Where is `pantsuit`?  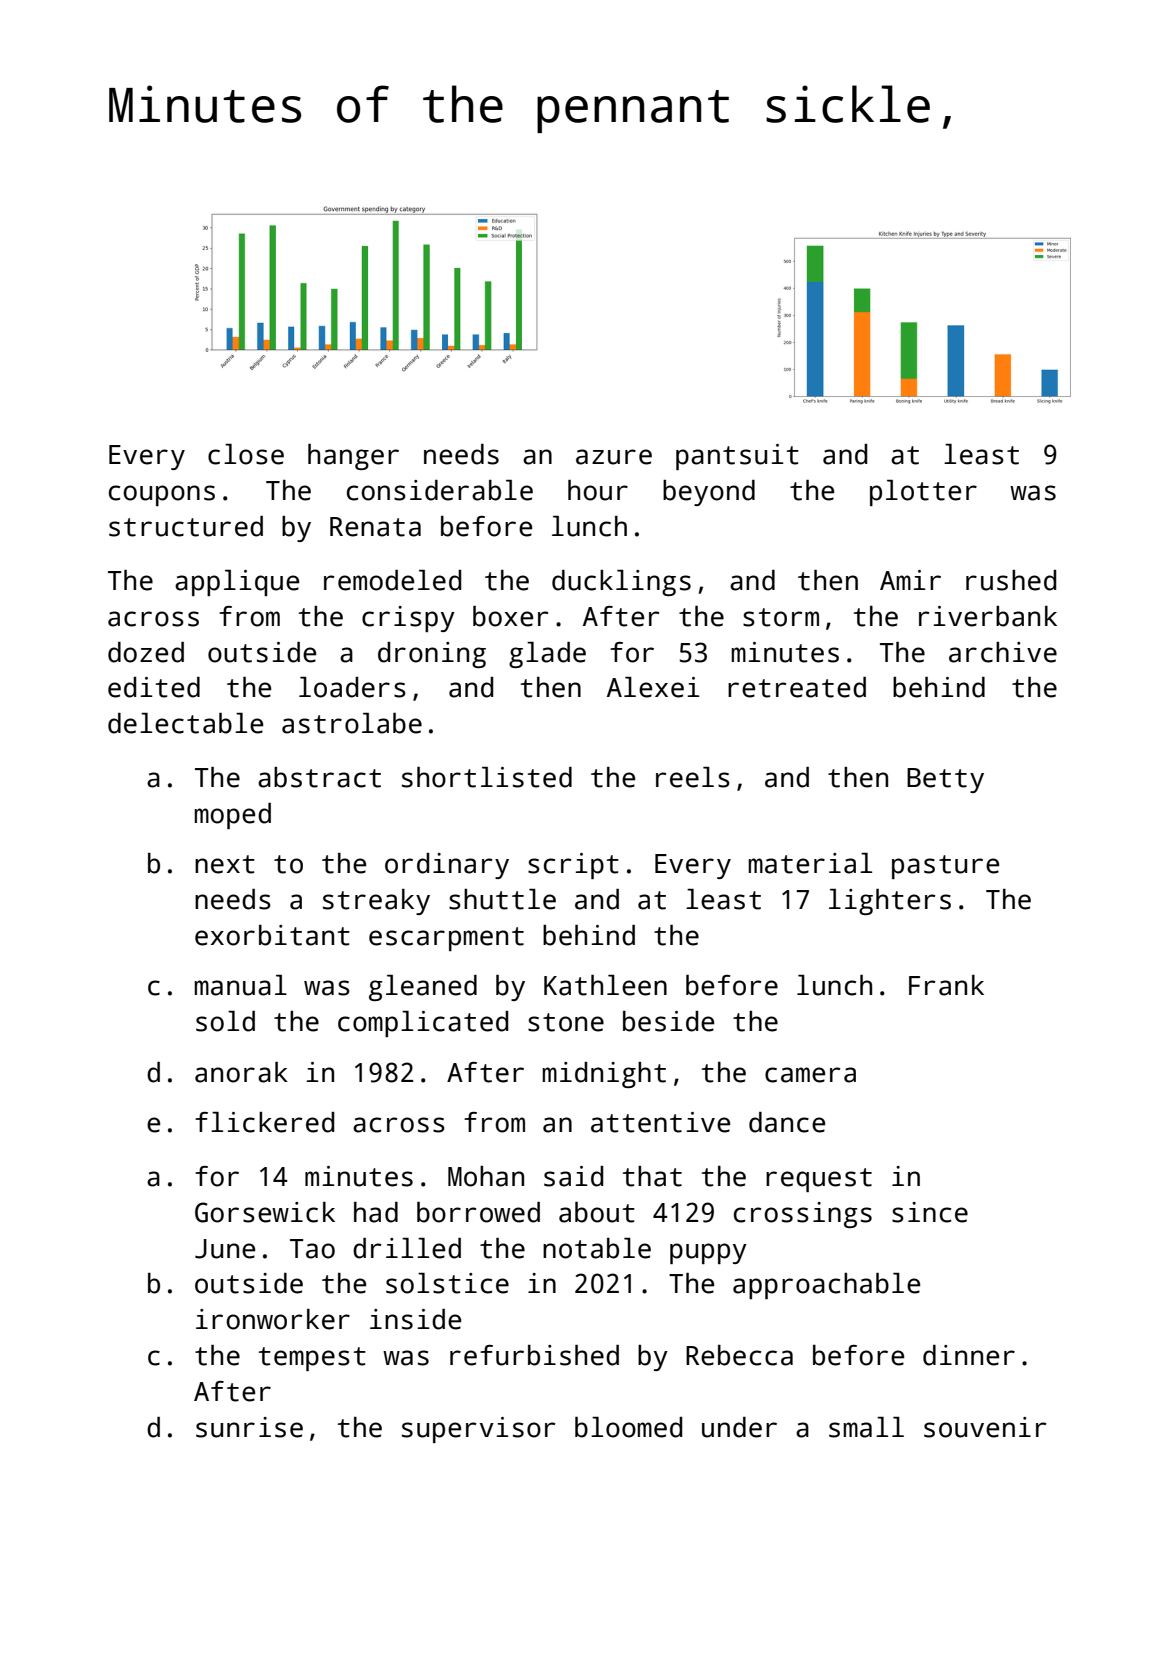
pantsuit is located at coordinates (737, 457).
